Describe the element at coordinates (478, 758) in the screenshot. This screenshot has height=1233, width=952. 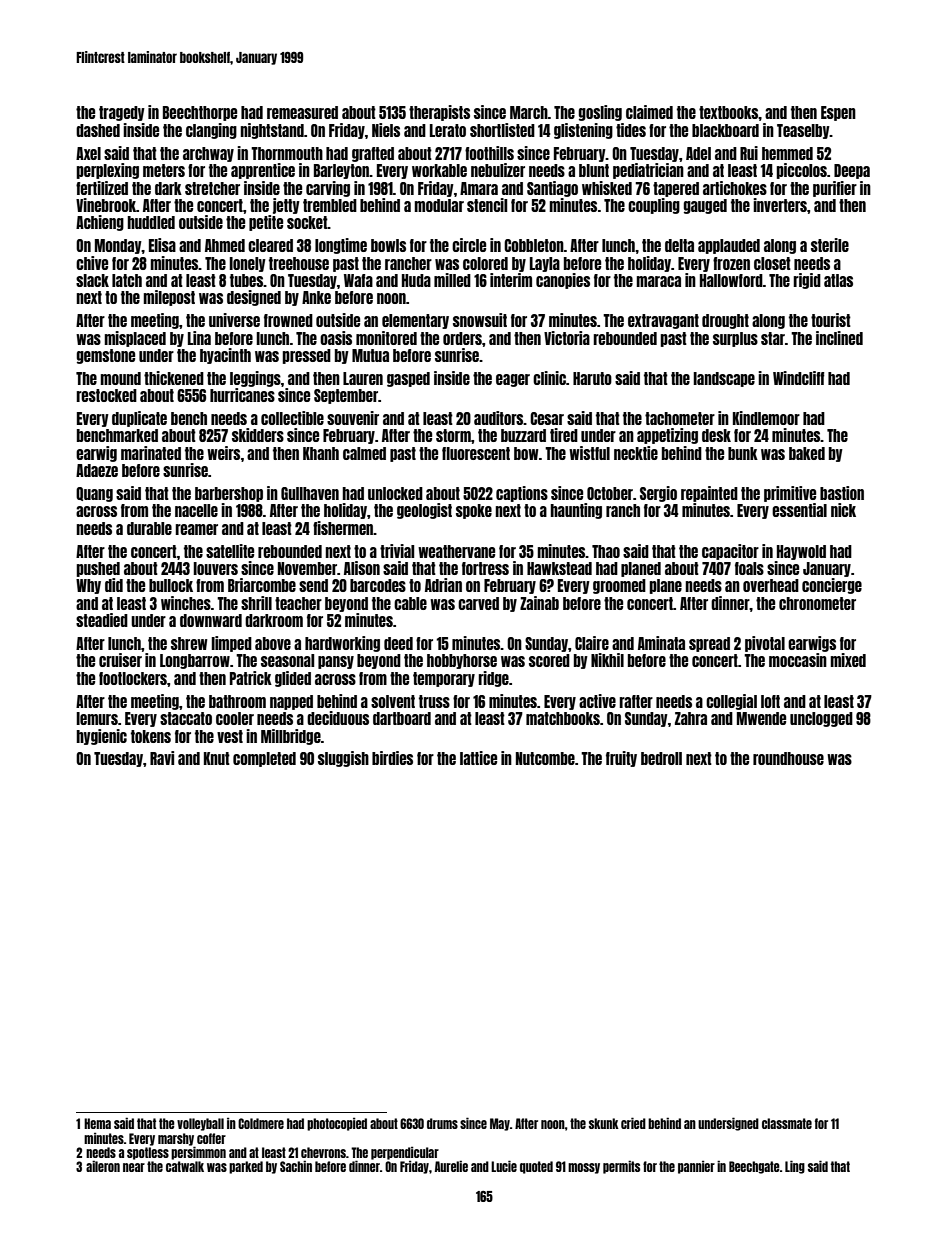
I see `lattice` at that location.
